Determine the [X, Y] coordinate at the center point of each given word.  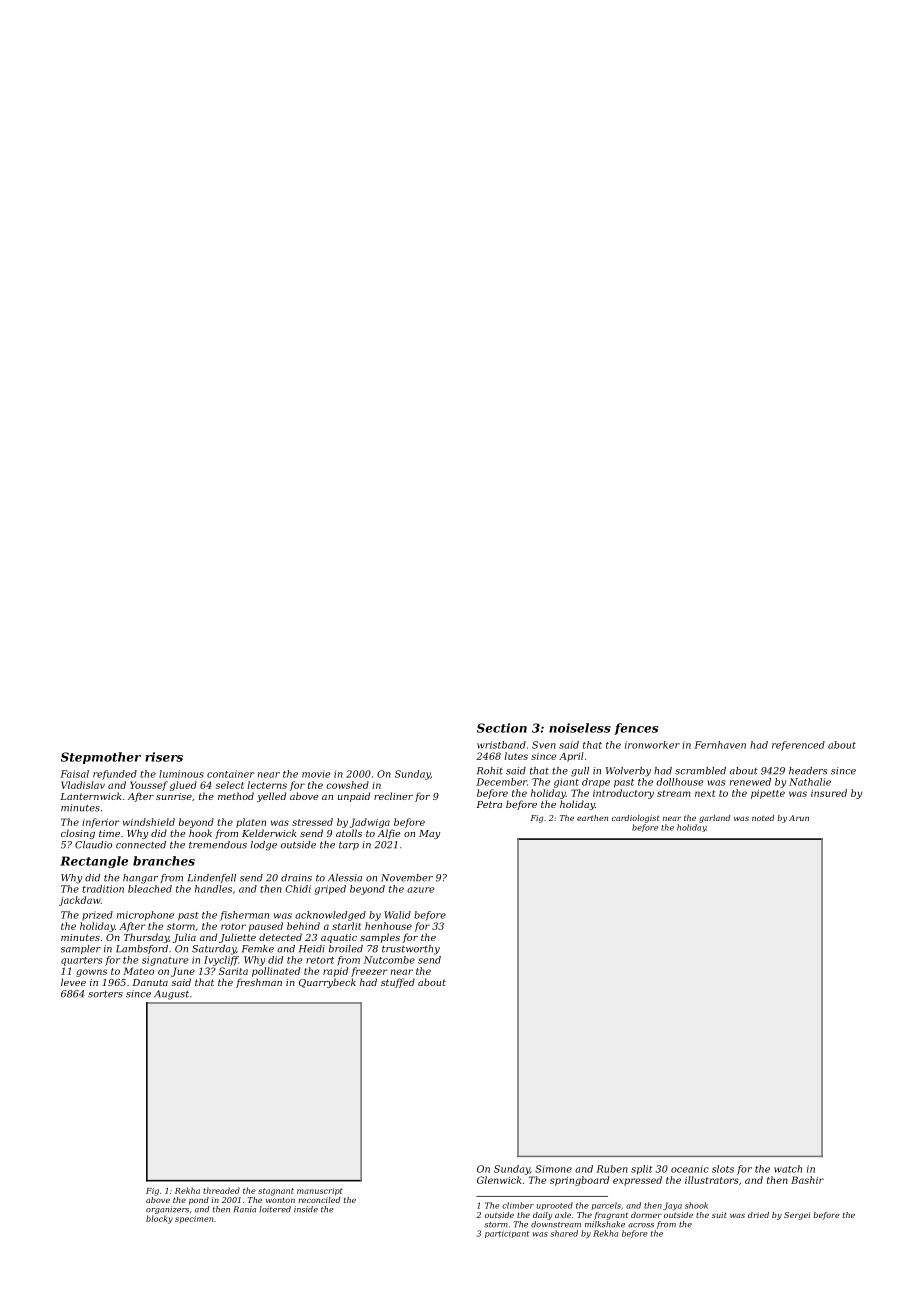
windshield [149, 822]
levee [73, 982]
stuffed [398, 983]
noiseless [580, 728]
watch [788, 1169]
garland [714, 819]
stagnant [276, 1192]
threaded [221, 1190]
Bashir [807, 1180]
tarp [349, 845]
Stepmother [101, 758]
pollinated [276, 972]
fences [636, 729]
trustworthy [411, 950]
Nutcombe [389, 960]
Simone [553, 1169]
